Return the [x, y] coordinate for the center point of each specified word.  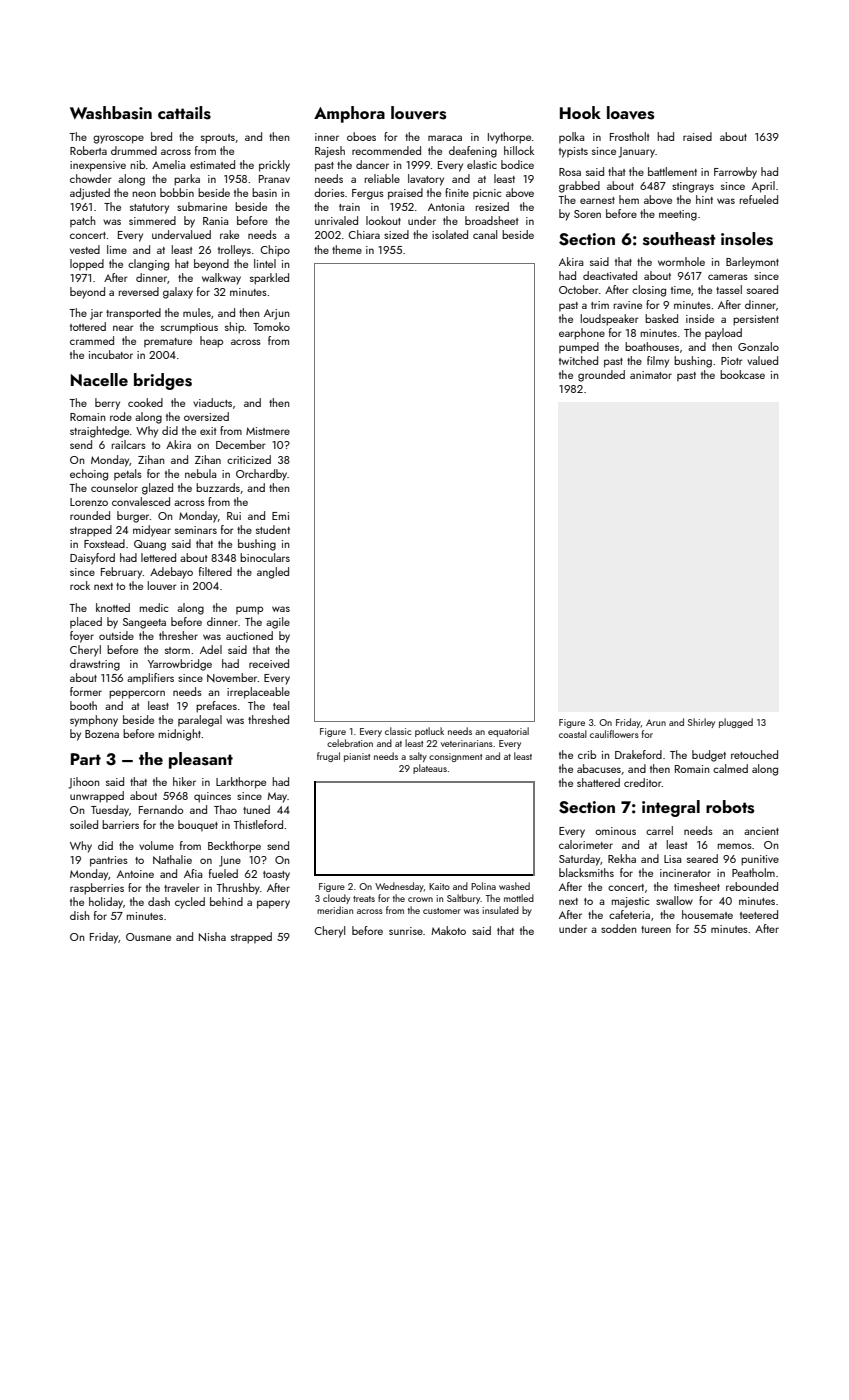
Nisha [212, 936]
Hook [580, 112]
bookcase [742, 374]
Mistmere [268, 431]
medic [154, 607]
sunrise [406, 931]
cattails [184, 113]
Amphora [349, 114]
